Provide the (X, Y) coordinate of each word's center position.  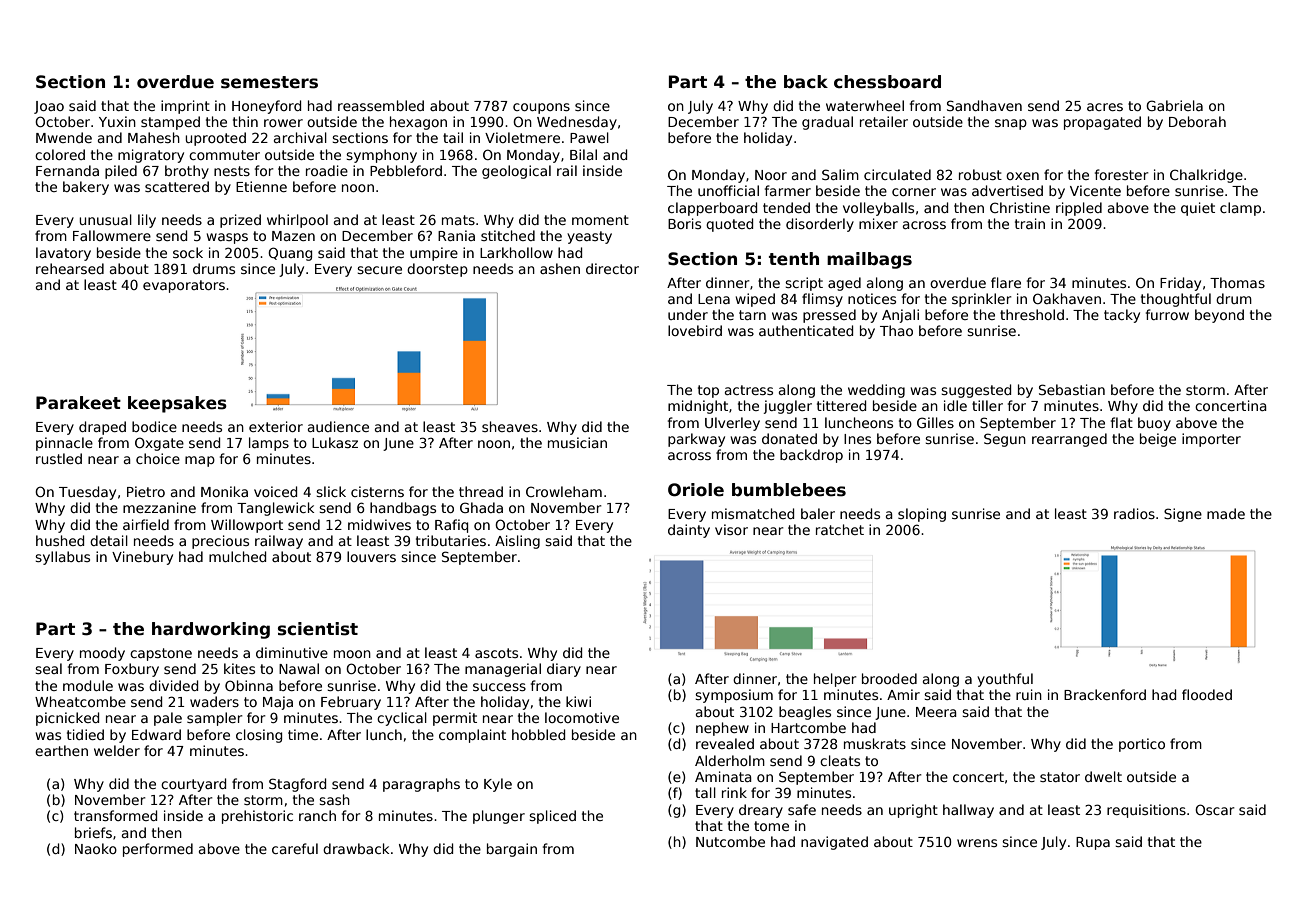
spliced (552, 817)
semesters (269, 82)
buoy (1154, 424)
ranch (317, 815)
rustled (59, 458)
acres (1105, 107)
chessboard (887, 82)
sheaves (510, 426)
